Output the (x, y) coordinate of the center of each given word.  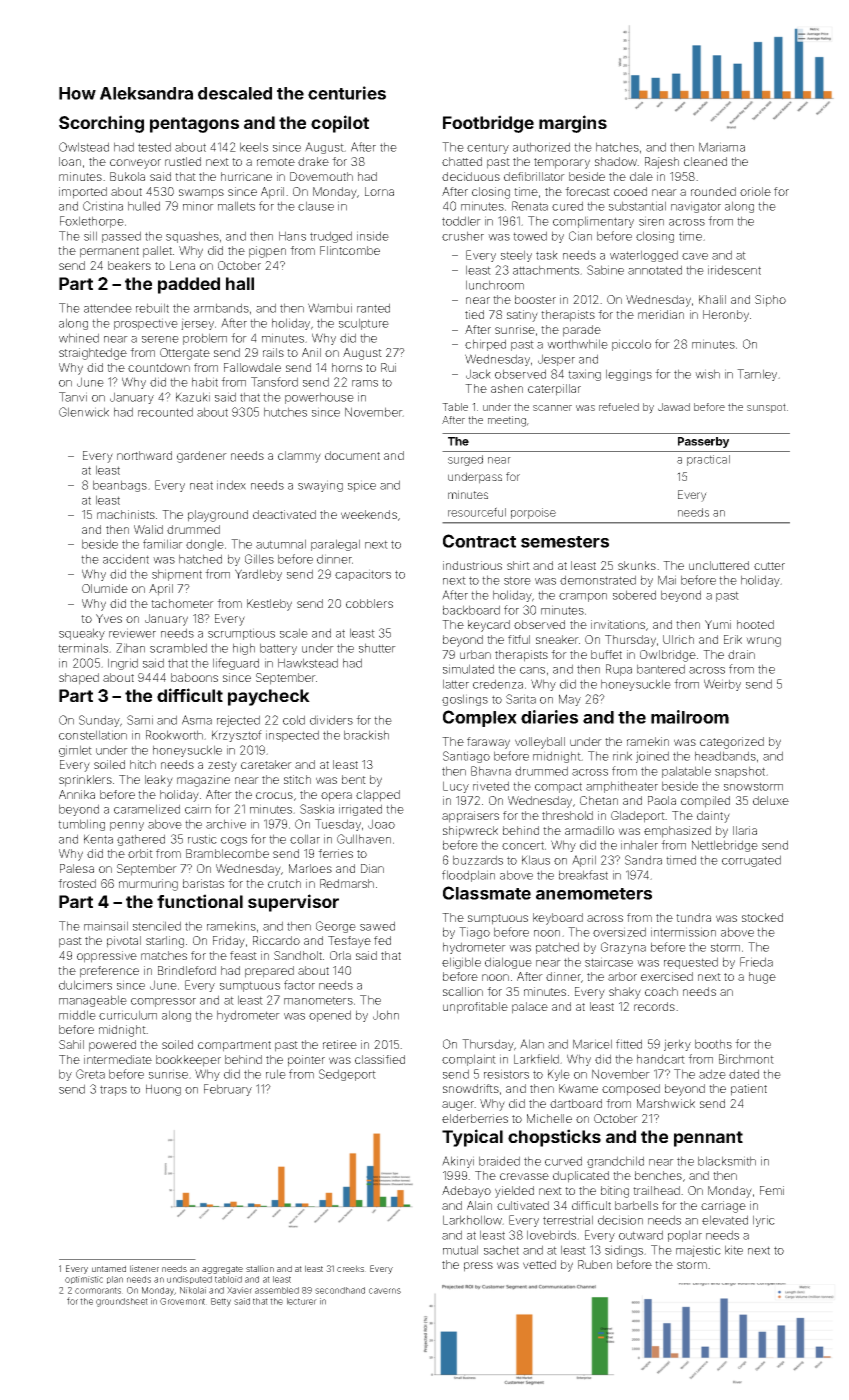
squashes (192, 237)
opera (336, 797)
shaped (79, 679)
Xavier (239, 1290)
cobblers (369, 603)
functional (200, 901)
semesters (565, 542)
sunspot (766, 408)
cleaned (705, 161)
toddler (461, 221)
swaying (320, 486)
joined (652, 757)
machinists (126, 514)
